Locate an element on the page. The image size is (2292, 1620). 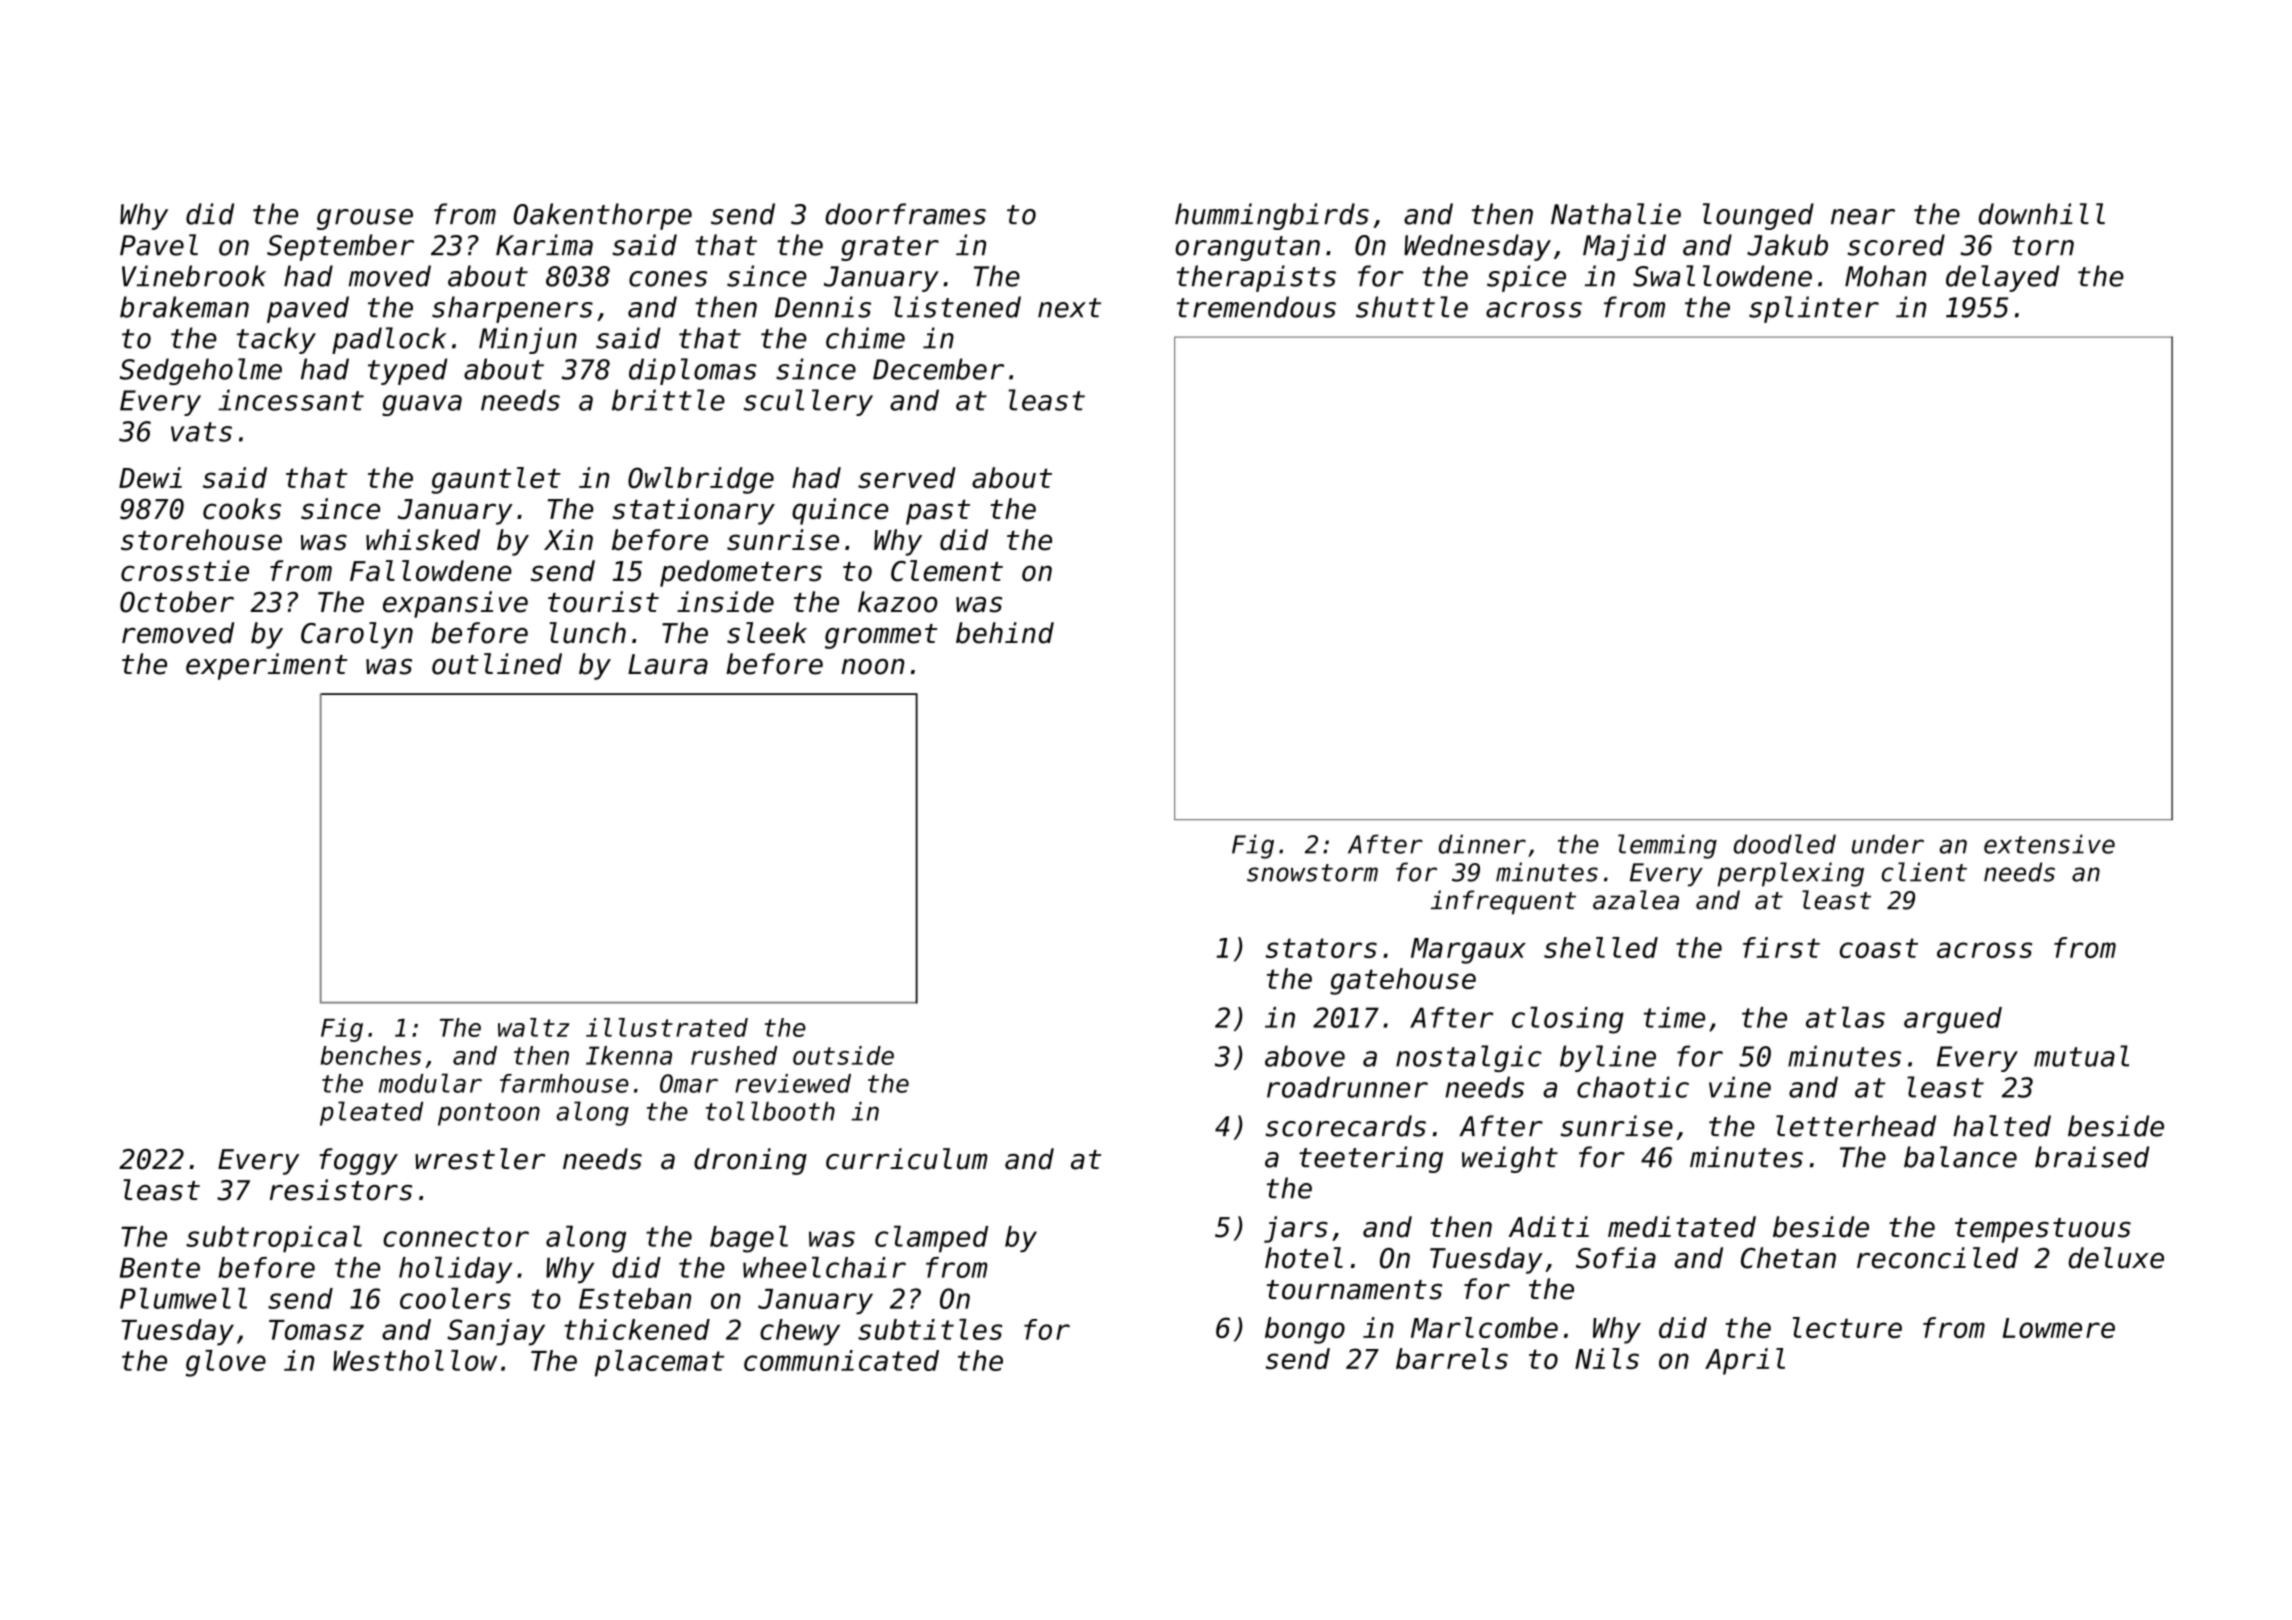
extensive is located at coordinates (2049, 844).
